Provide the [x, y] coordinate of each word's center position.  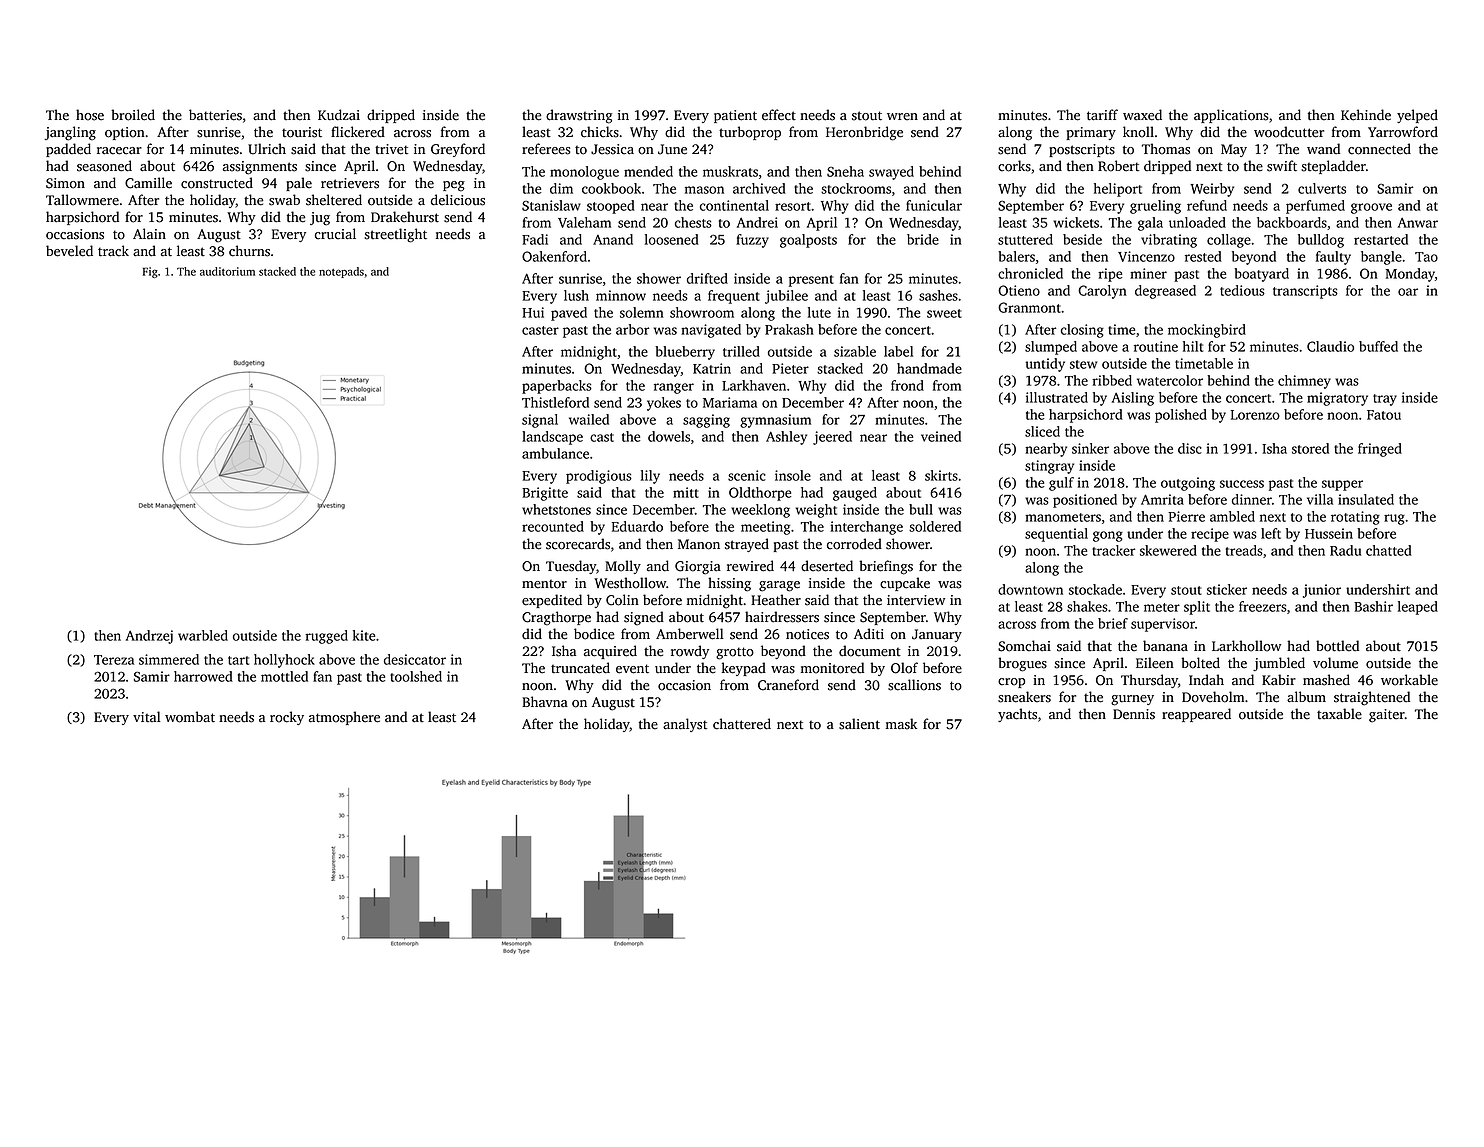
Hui [533, 312]
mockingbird [1207, 331]
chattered [742, 724]
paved [569, 314]
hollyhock [284, 661]
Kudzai [339, 115]
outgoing [1188, 484]
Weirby [1212, 190]
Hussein [1329, 533]
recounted [553, 526]
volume [1335, 663]
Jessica [612, 149]
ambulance [555, 453]
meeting [765, 528]
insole [793, 475]
